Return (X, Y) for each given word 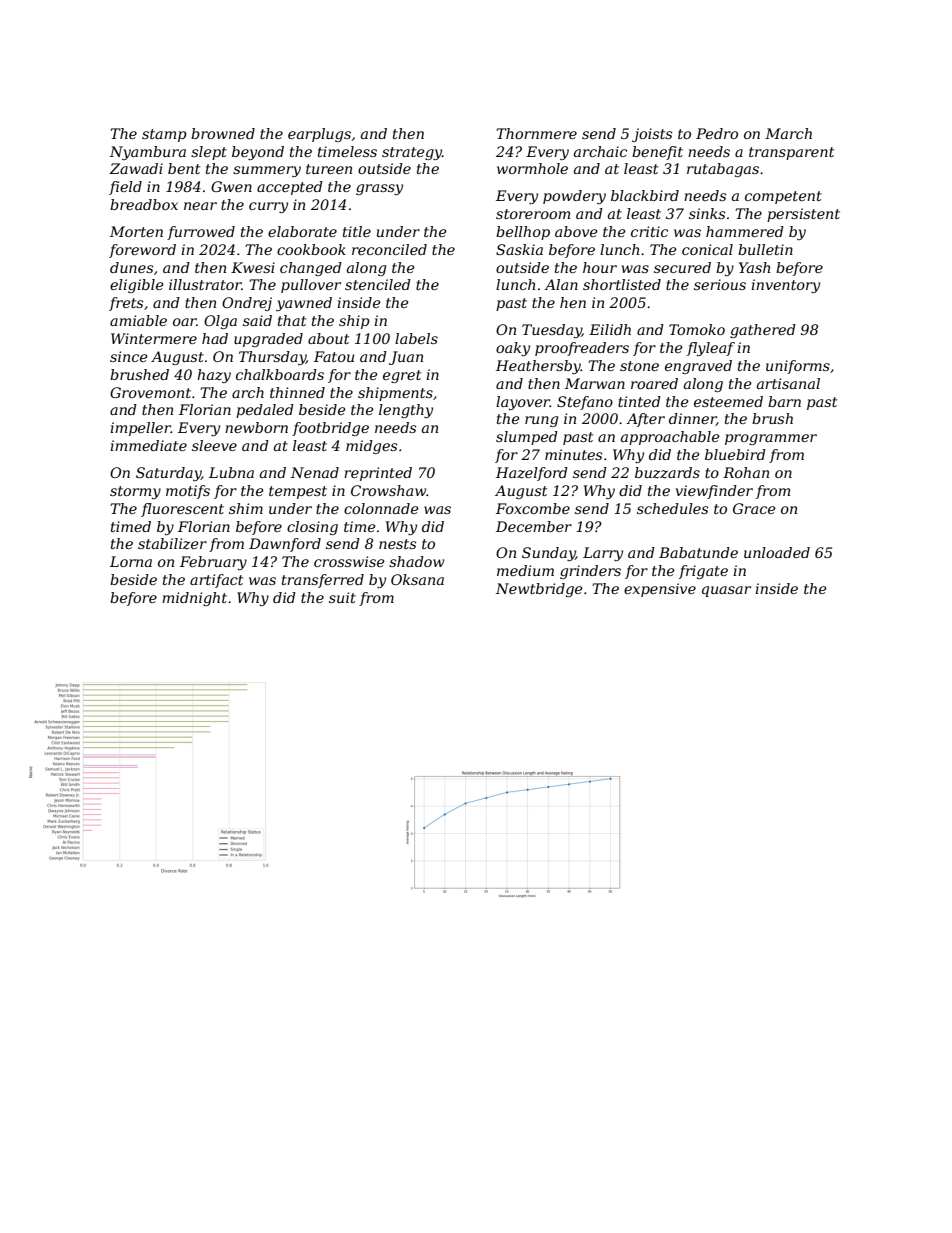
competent (783, 197)
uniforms (798, 367)
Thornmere (536, 133)
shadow (416, 561)
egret (402, 376)
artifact (216, 581)
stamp (164, 135)
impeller (140, 429)
